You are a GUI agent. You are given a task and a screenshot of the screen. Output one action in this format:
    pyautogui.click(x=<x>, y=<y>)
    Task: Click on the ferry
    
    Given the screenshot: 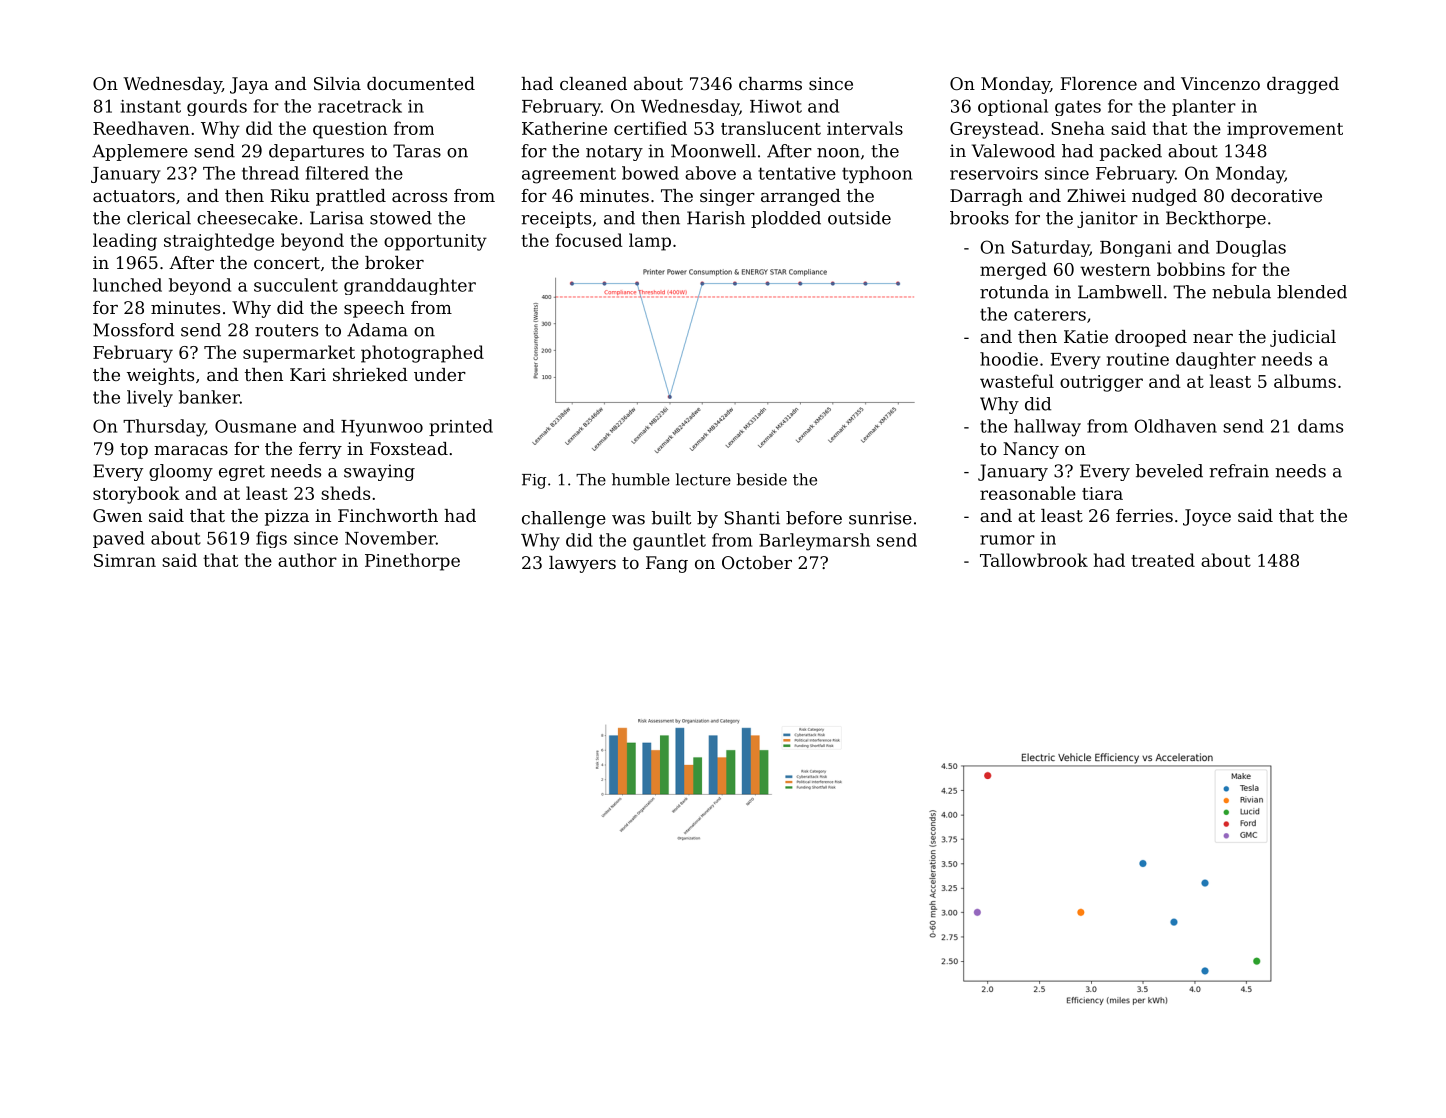 What is the action you would take?
    pyautogui.click(x=320, y=450)
